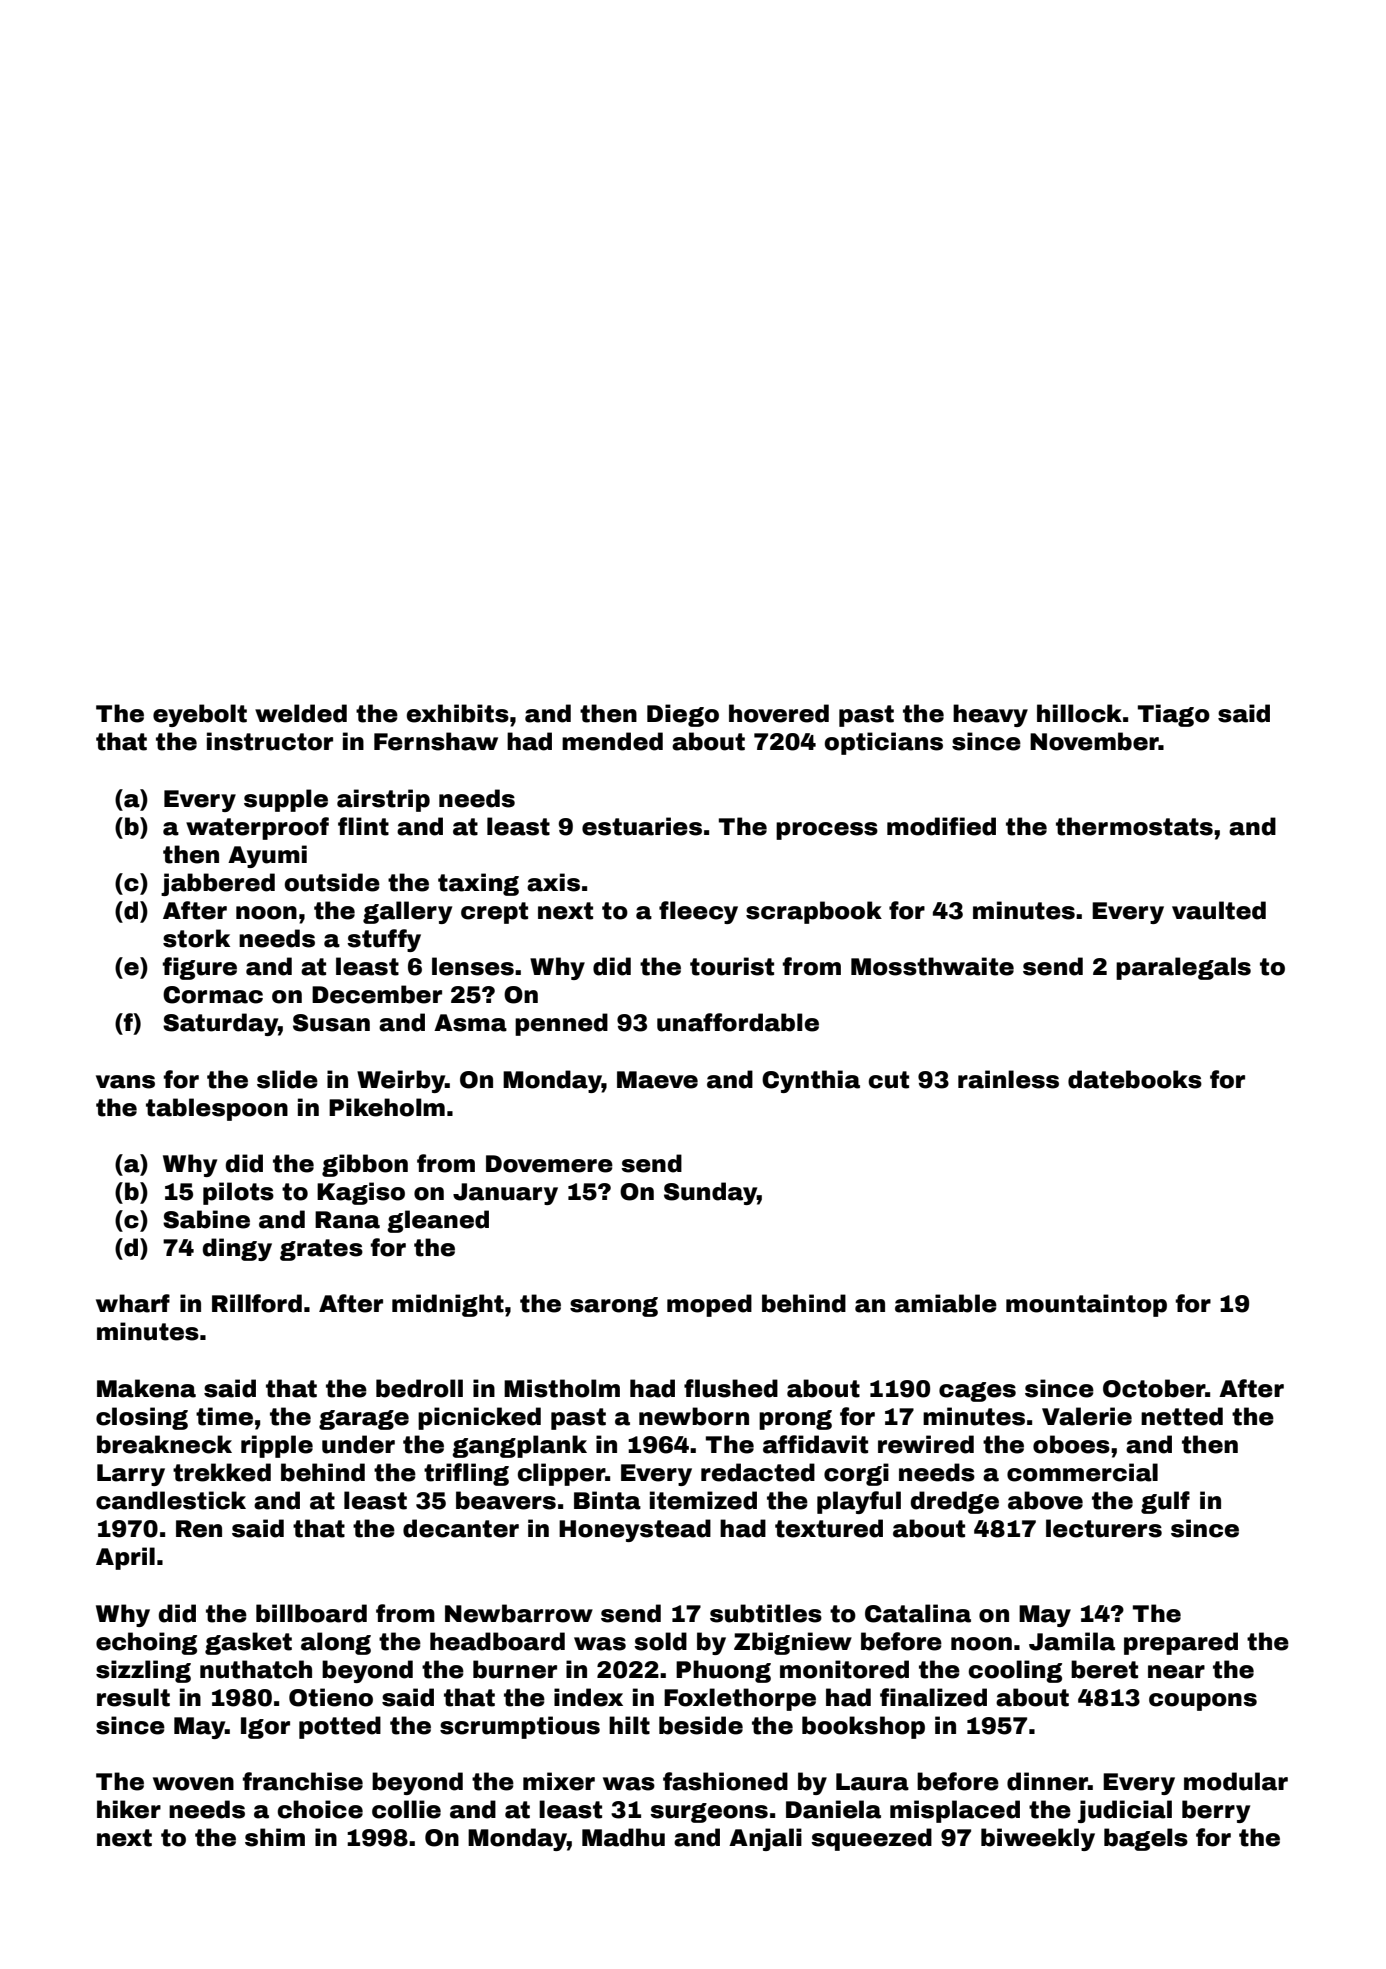 The width and height of the page is (1386, 1969). What do you see at coordinates (561, 1024) in the page?
I see `penned` at bounding box center [561, 1024].
